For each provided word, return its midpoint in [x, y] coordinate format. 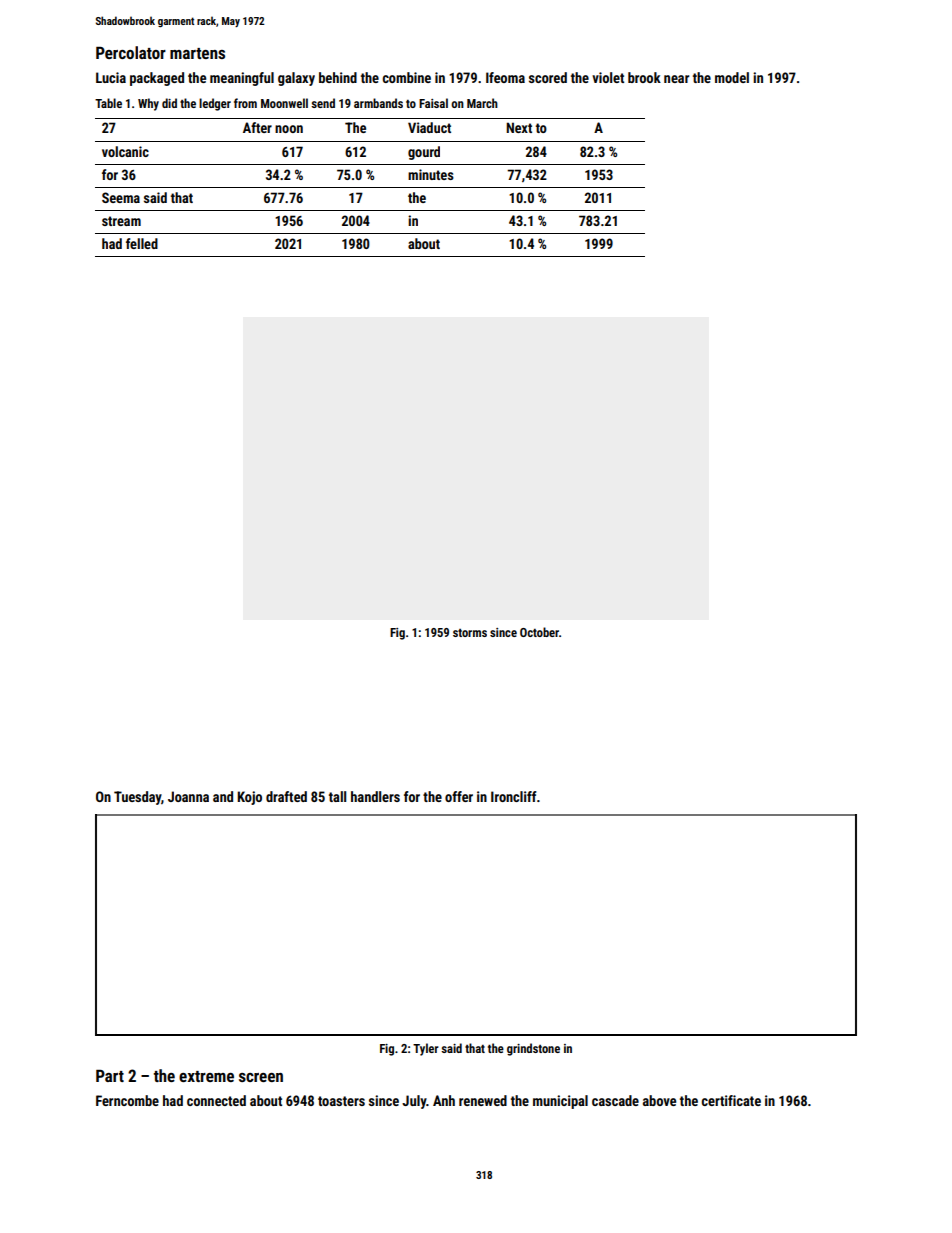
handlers [375, 796]
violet [608, 77]
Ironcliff [514, 796]
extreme [206, 1076]
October [539, 632]
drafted [286, 796]
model [732, 77]
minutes [431, 174]
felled [142, 243]
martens [197, 53]
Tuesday [138, 798]
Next [519, 127]
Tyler [426, 1049]
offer [459, 796]
